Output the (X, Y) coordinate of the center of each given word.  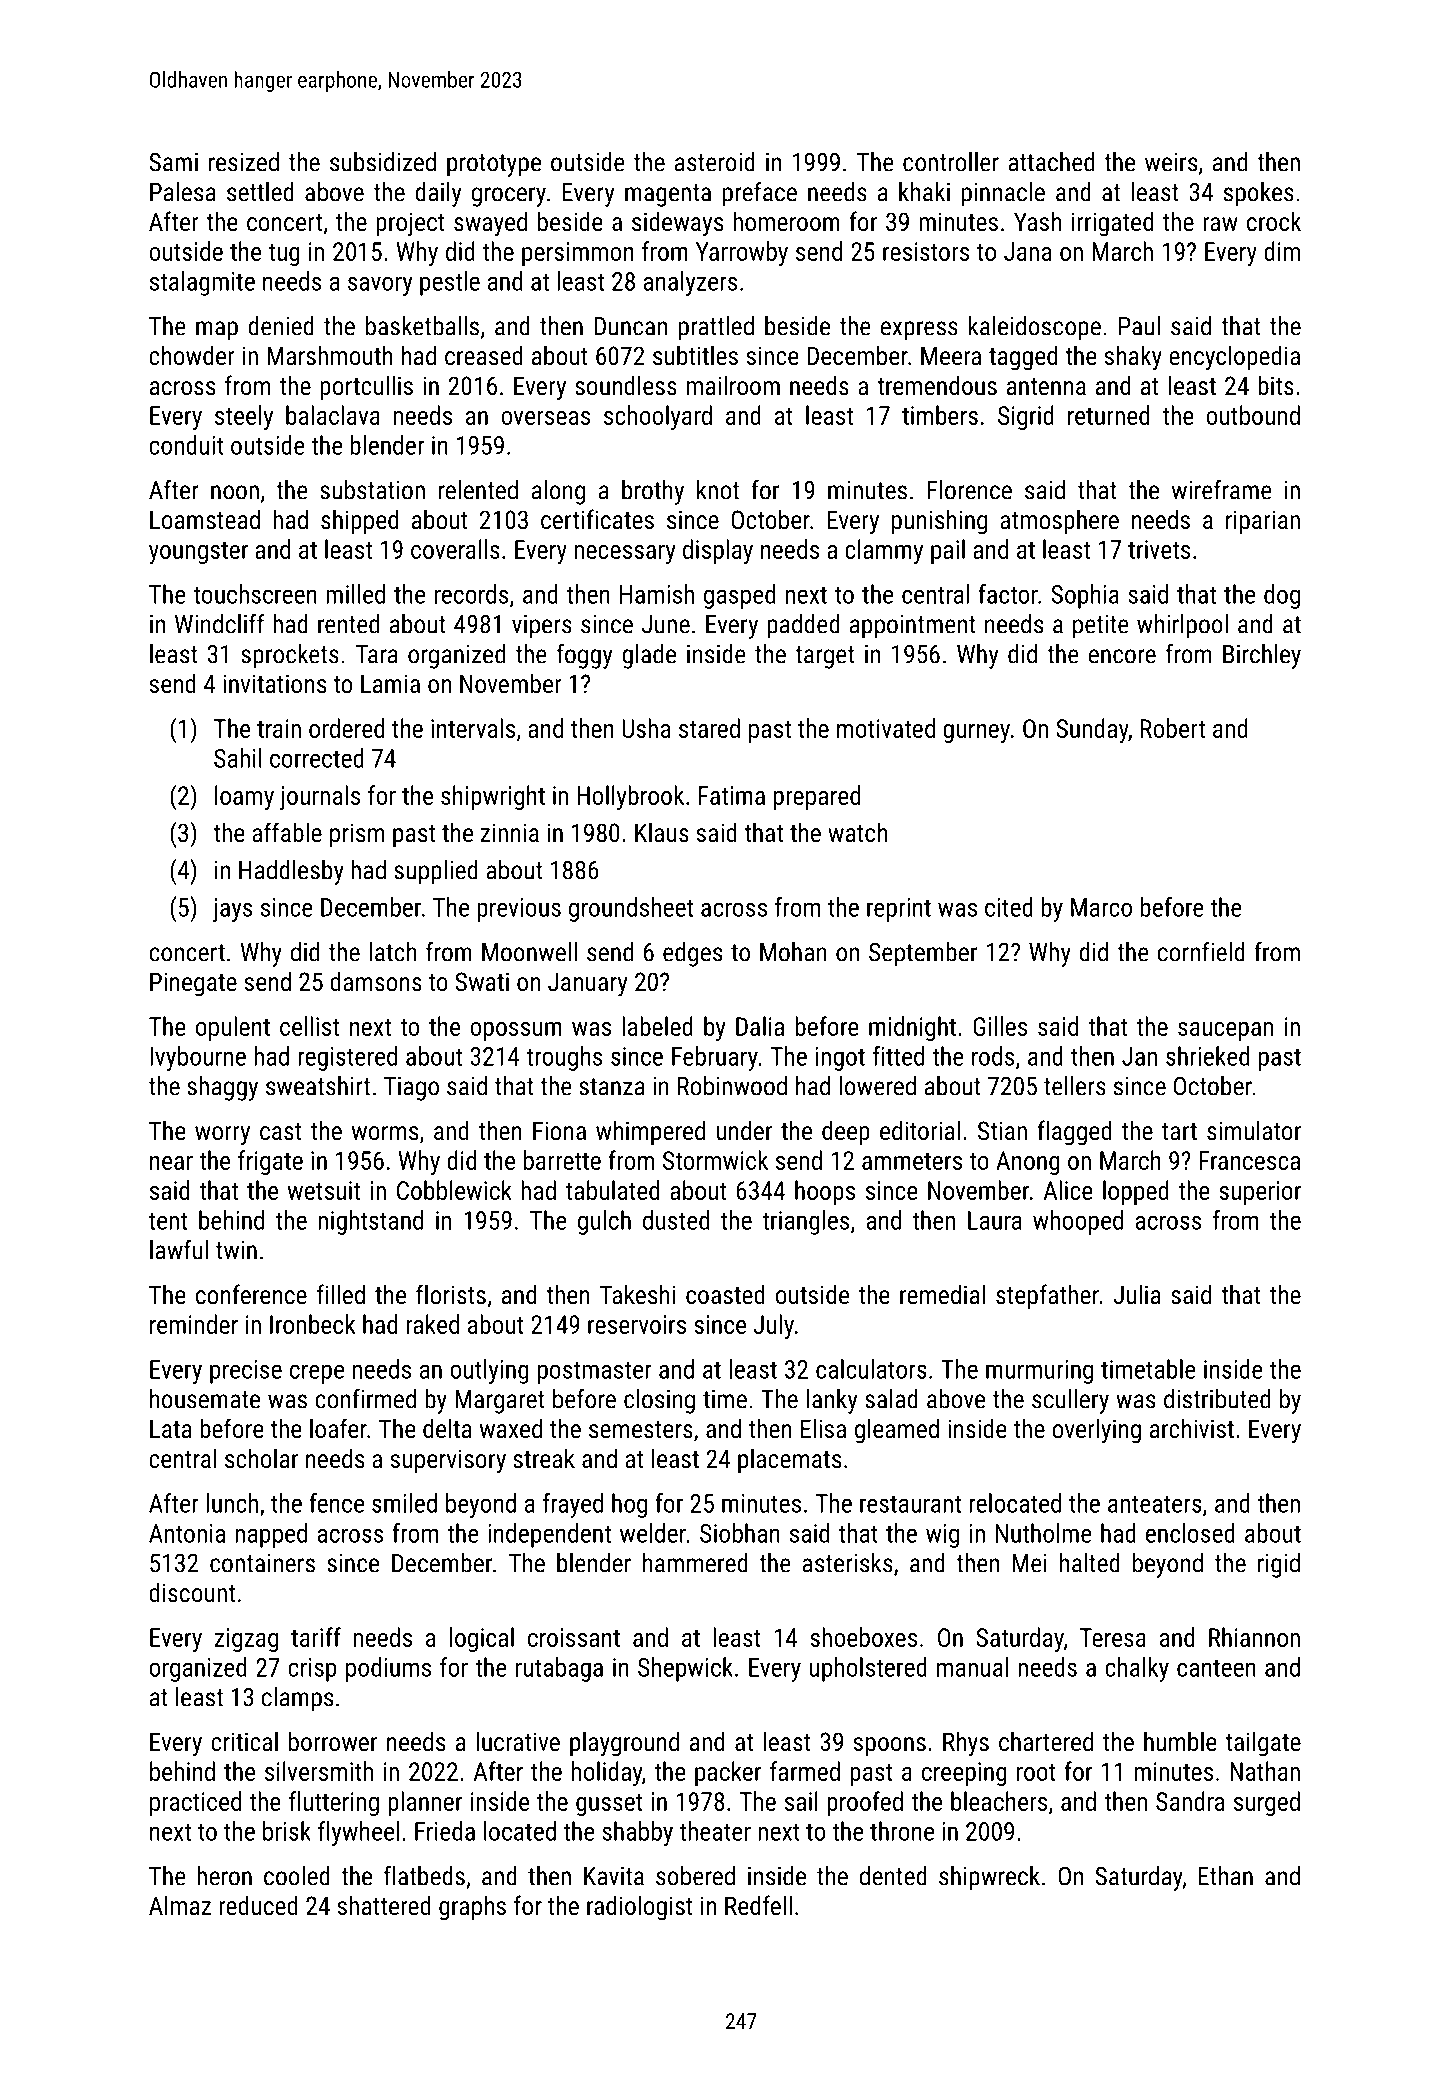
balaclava (333, 415)
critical (244, 1741)
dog (1282, 596)
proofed (865, 1803)
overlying (1096, 1431)
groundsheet (631, 909)
